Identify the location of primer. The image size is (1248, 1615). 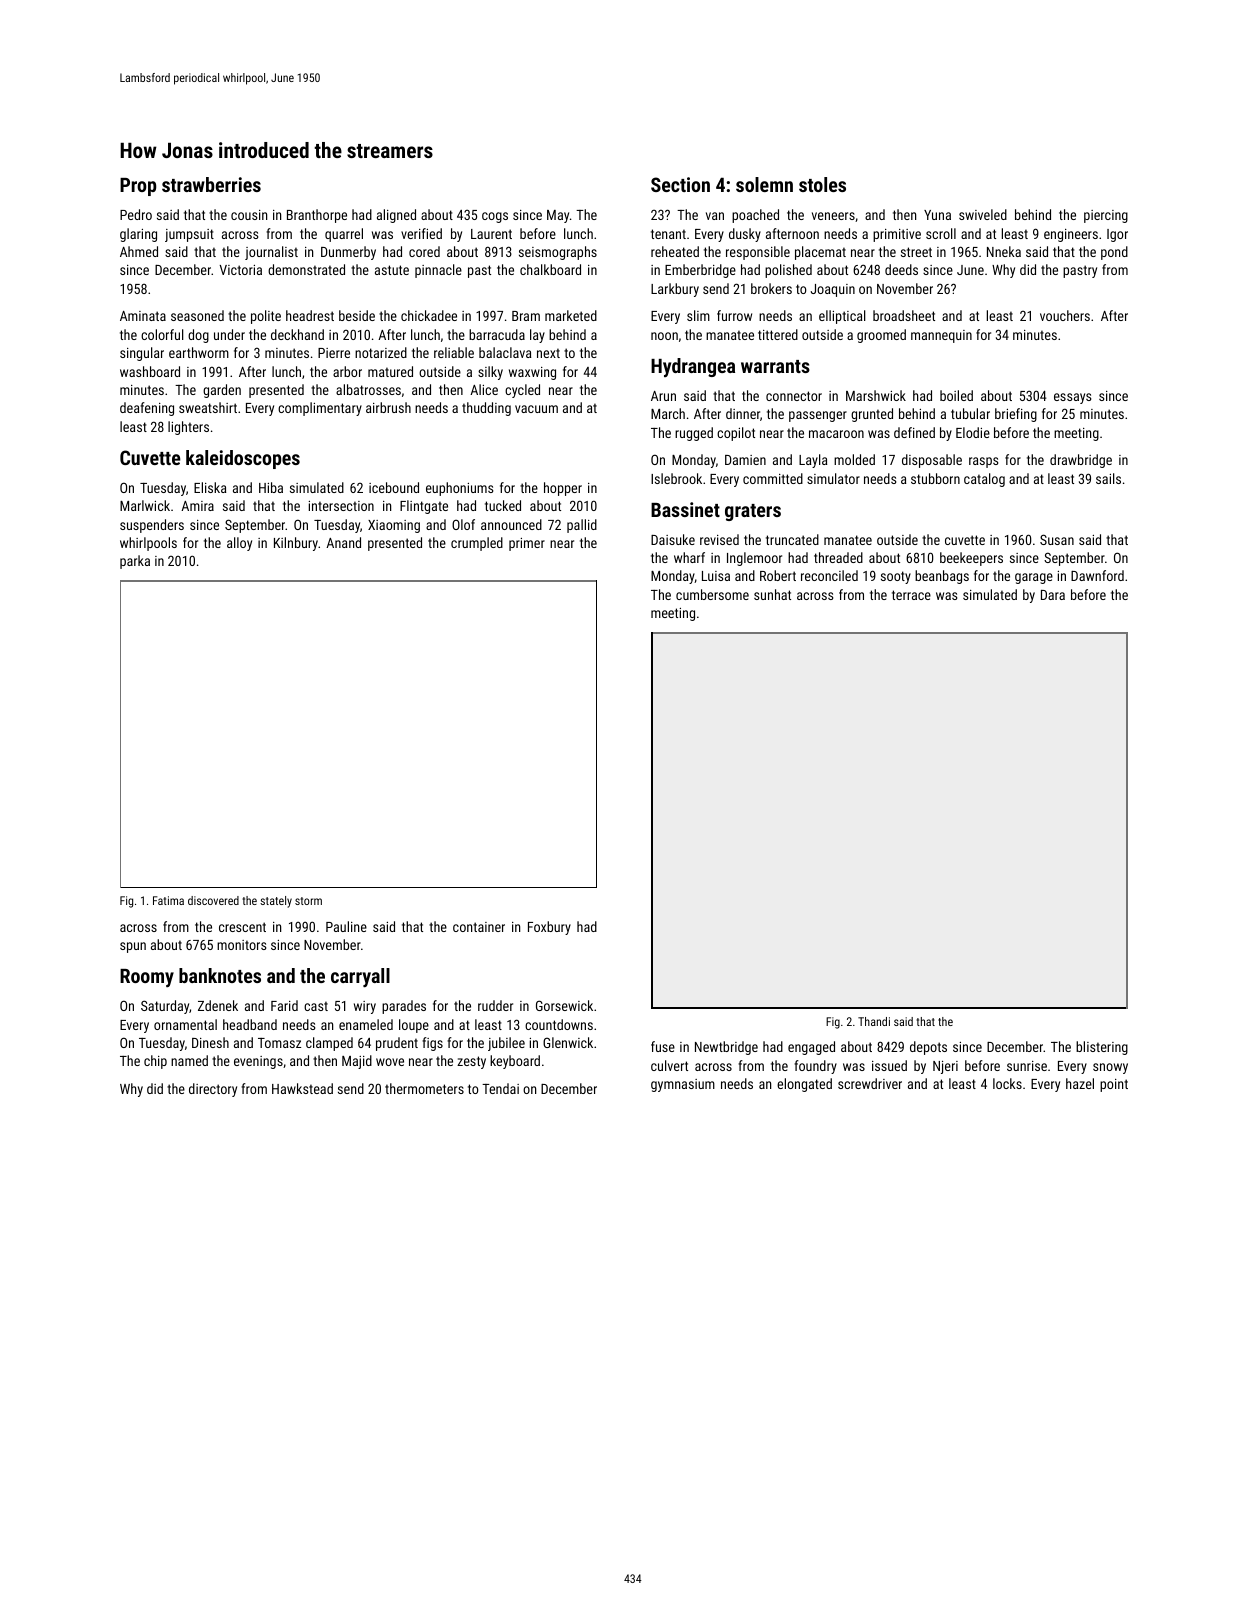
(527, 544).
